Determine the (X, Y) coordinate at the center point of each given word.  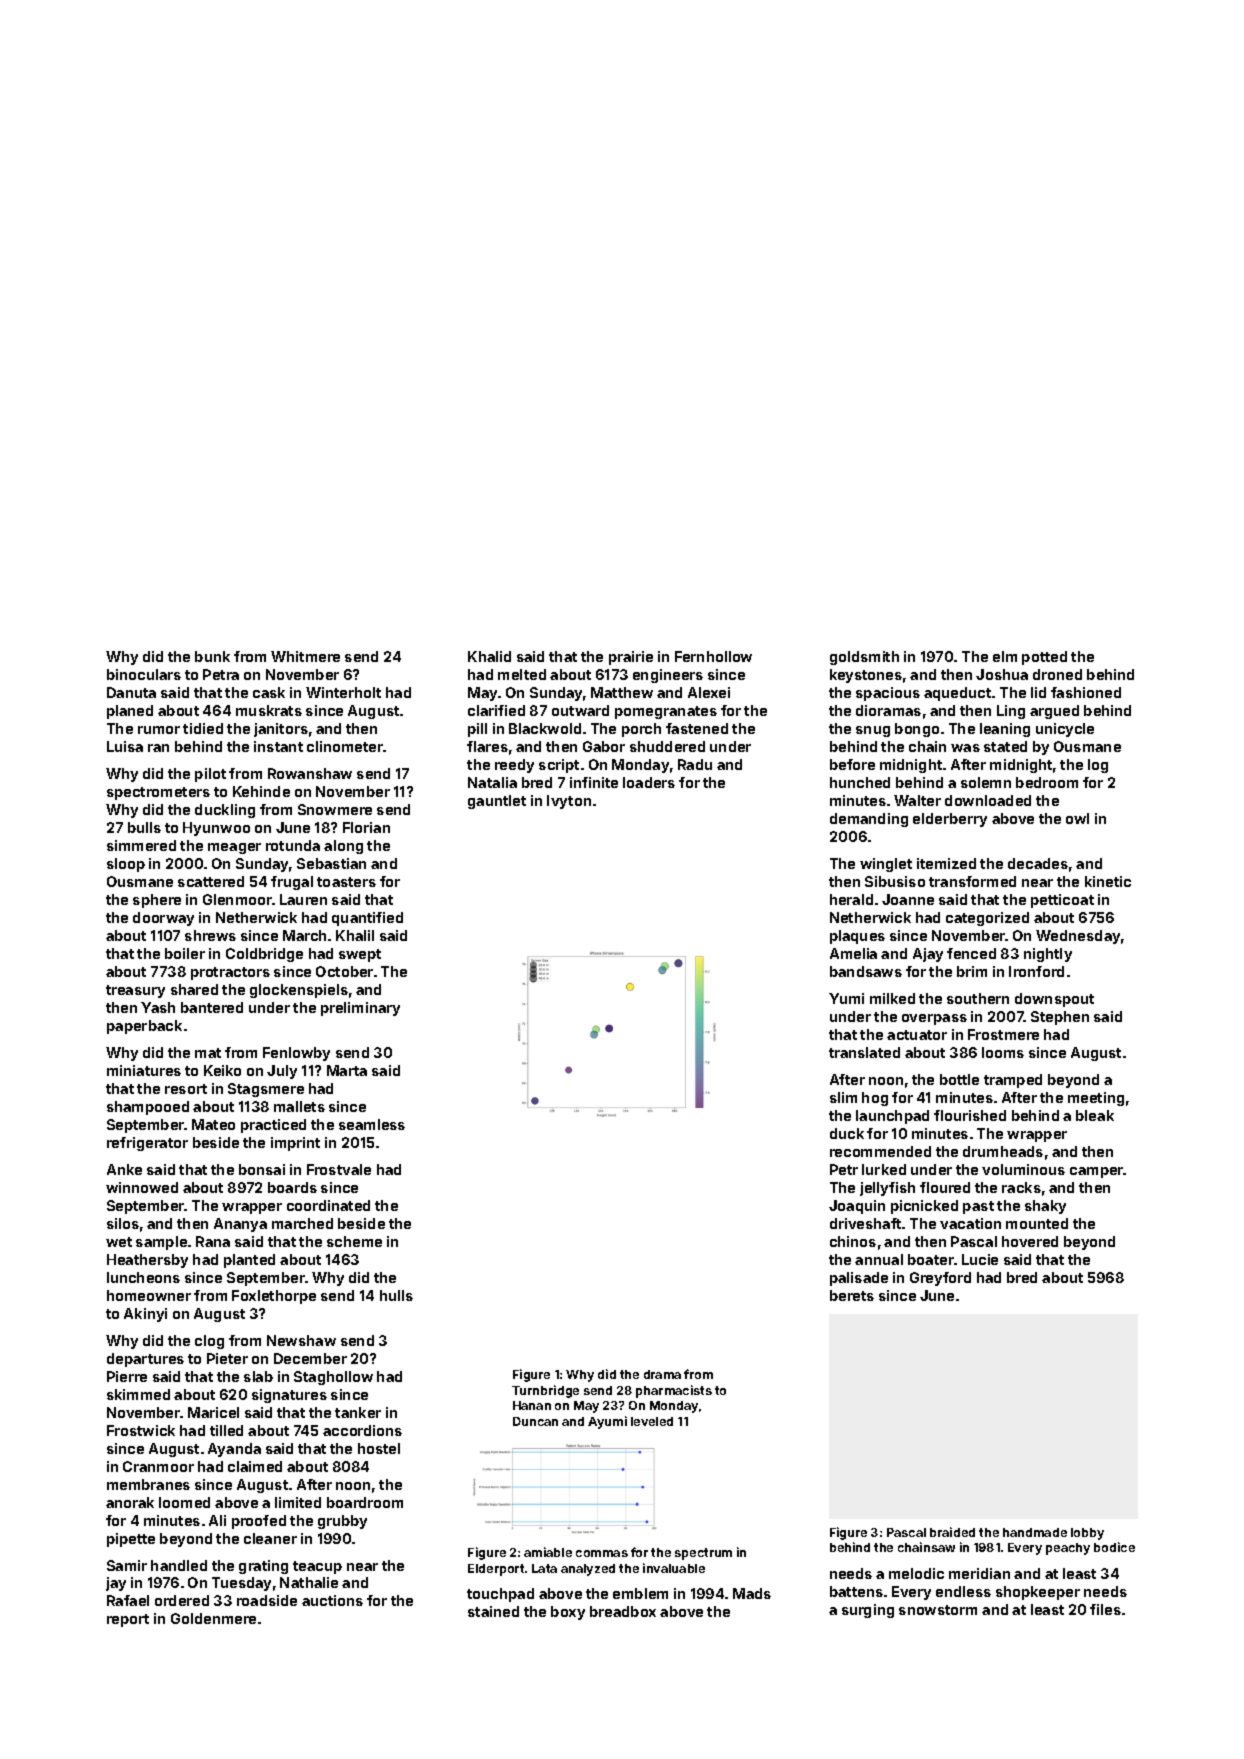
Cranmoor (158, 1466)
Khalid (489, 656)
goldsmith (864, 658)
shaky (1045, 1207)
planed (130, 712)
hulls (396, 1295)
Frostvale (339, 1169)
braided (952, 1532)
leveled (652, 1421)
